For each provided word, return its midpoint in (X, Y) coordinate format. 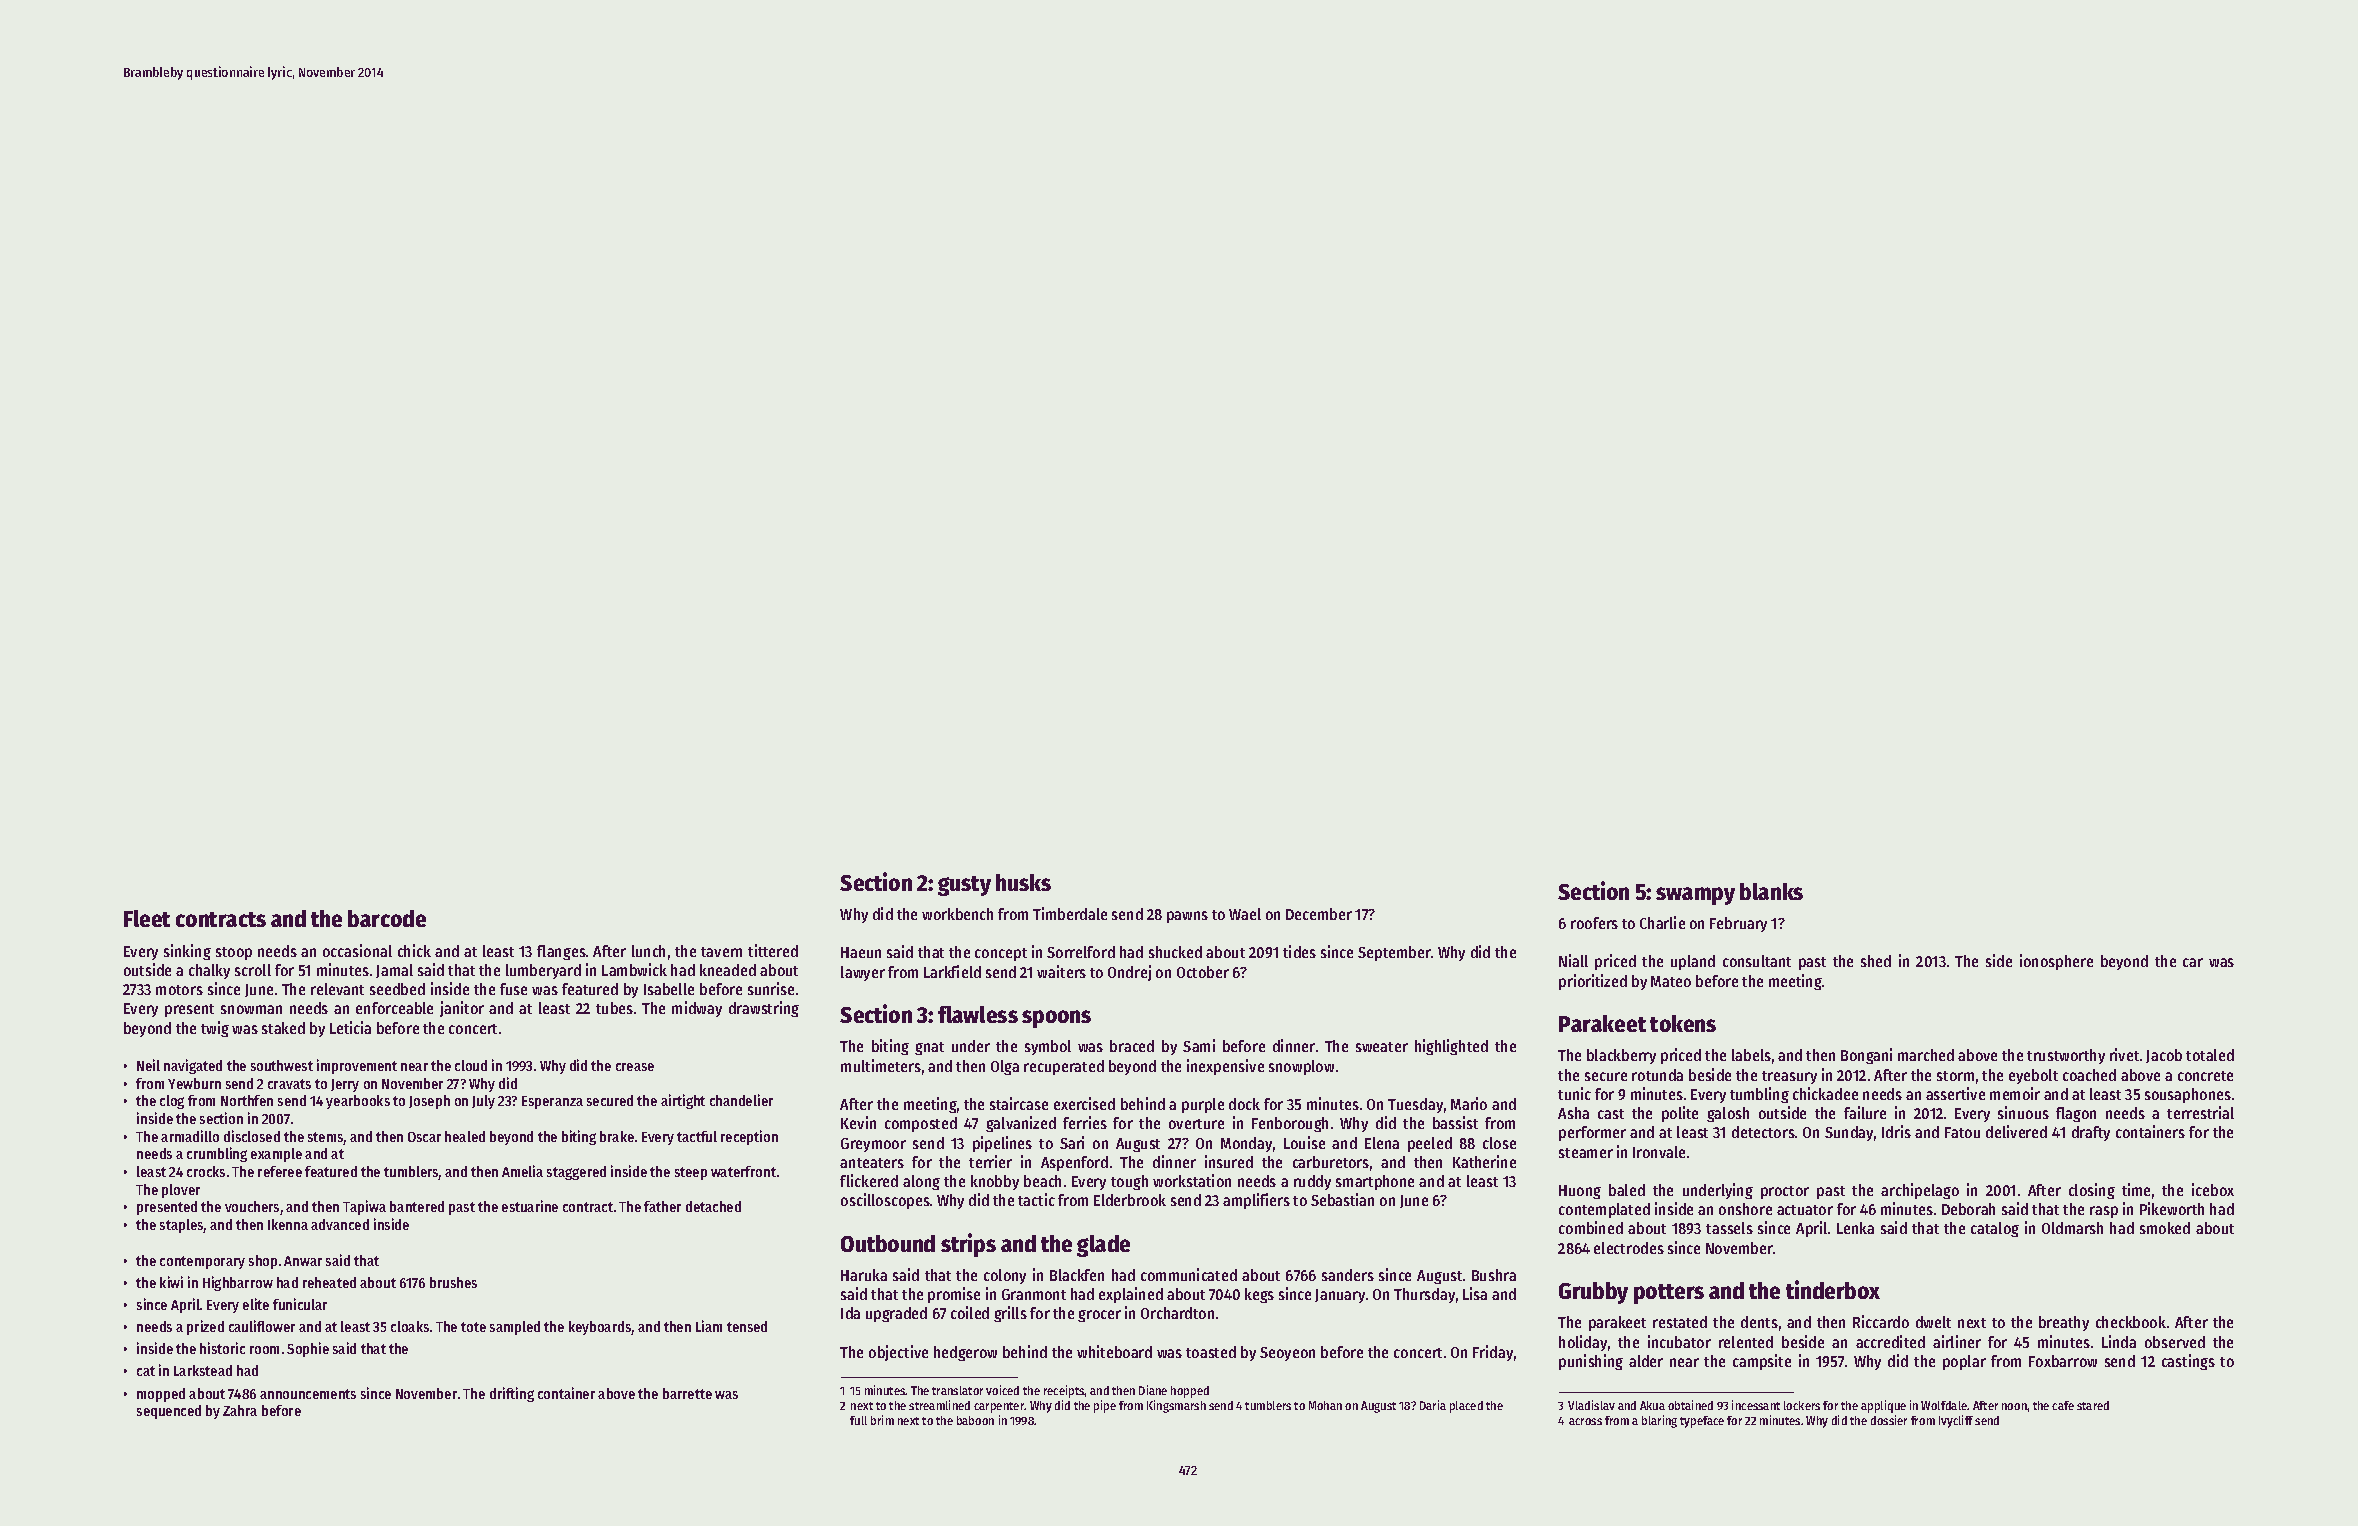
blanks (1771, 891)
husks (1023, 882)
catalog (1995, 1229)
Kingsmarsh (1176, 1406)
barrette (687, 1393)
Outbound (888, 1243)
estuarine (530, 1206)
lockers (1802, 1405)
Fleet (147, 918)
